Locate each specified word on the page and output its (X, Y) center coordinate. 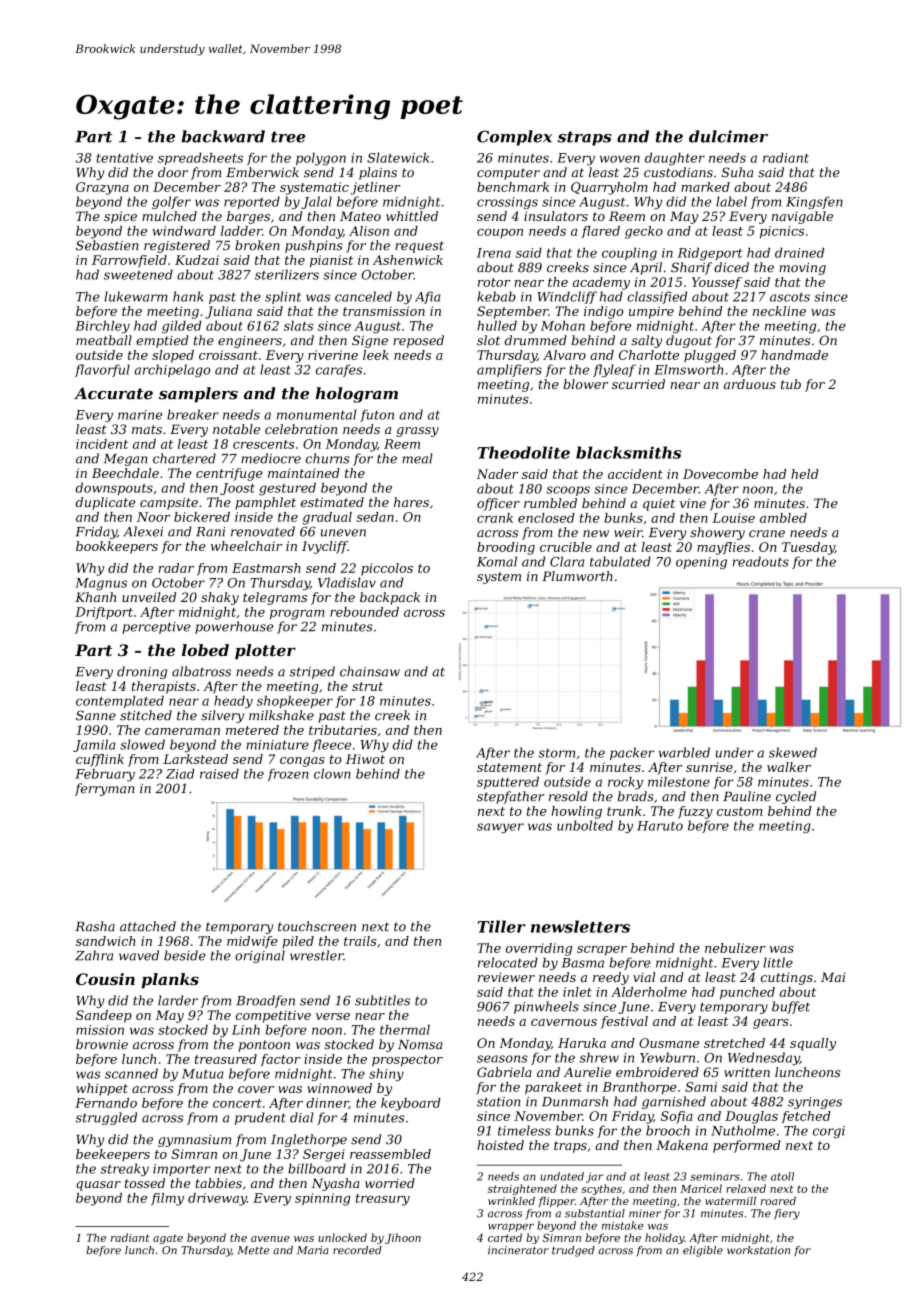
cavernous (564, 1022)
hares (411, 502)
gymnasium (194, 1141)
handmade (794, 355)
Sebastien (107, 245)
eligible (703, 1251)
